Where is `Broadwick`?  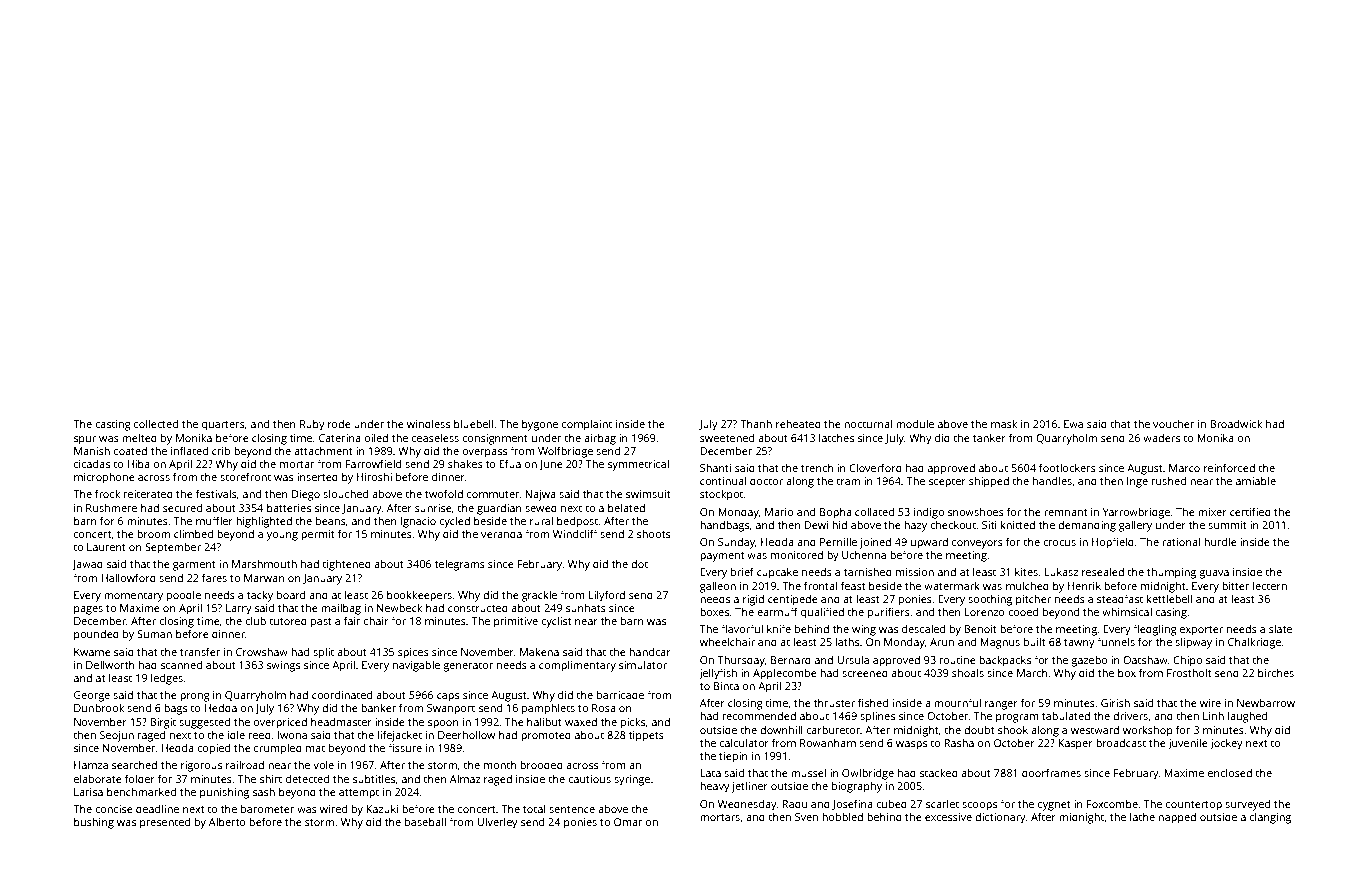 Broadwick is located at coordinates (1236, 423).
